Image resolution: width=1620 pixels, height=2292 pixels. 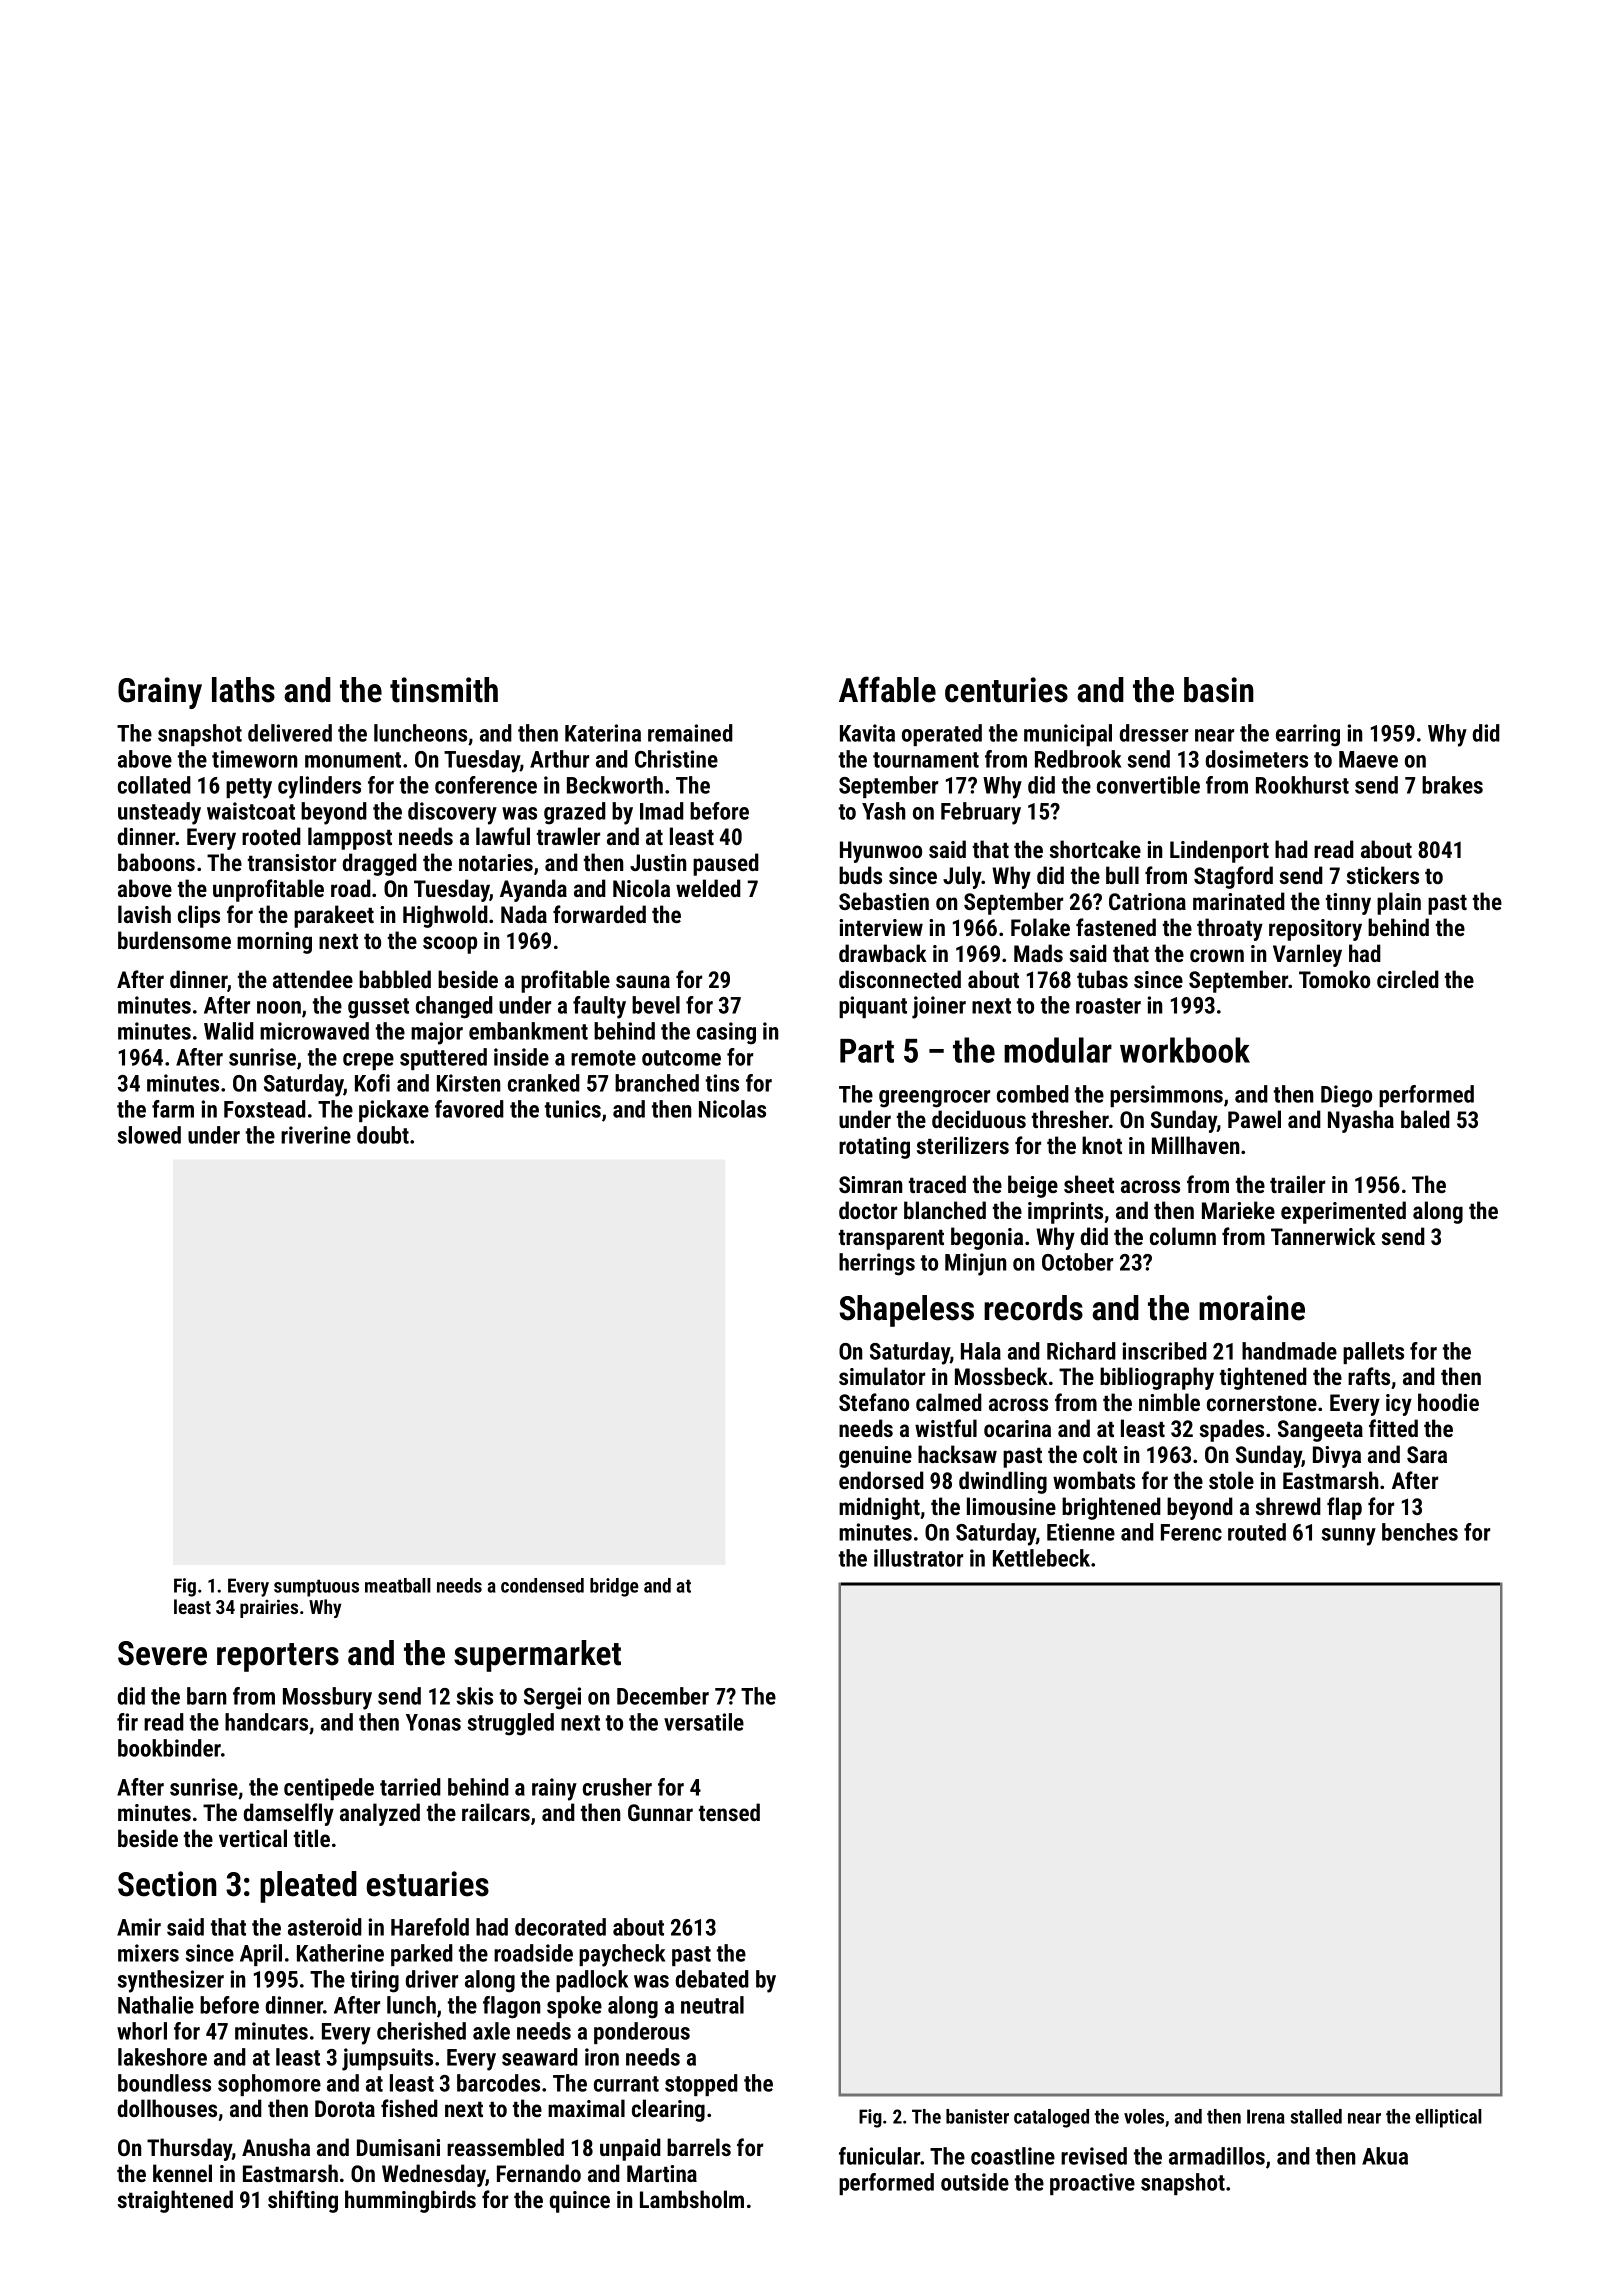 What do you see at coordinates (182, 2173) in the screenshot?
I see `kennel` at bounding box center [182, 2173].
